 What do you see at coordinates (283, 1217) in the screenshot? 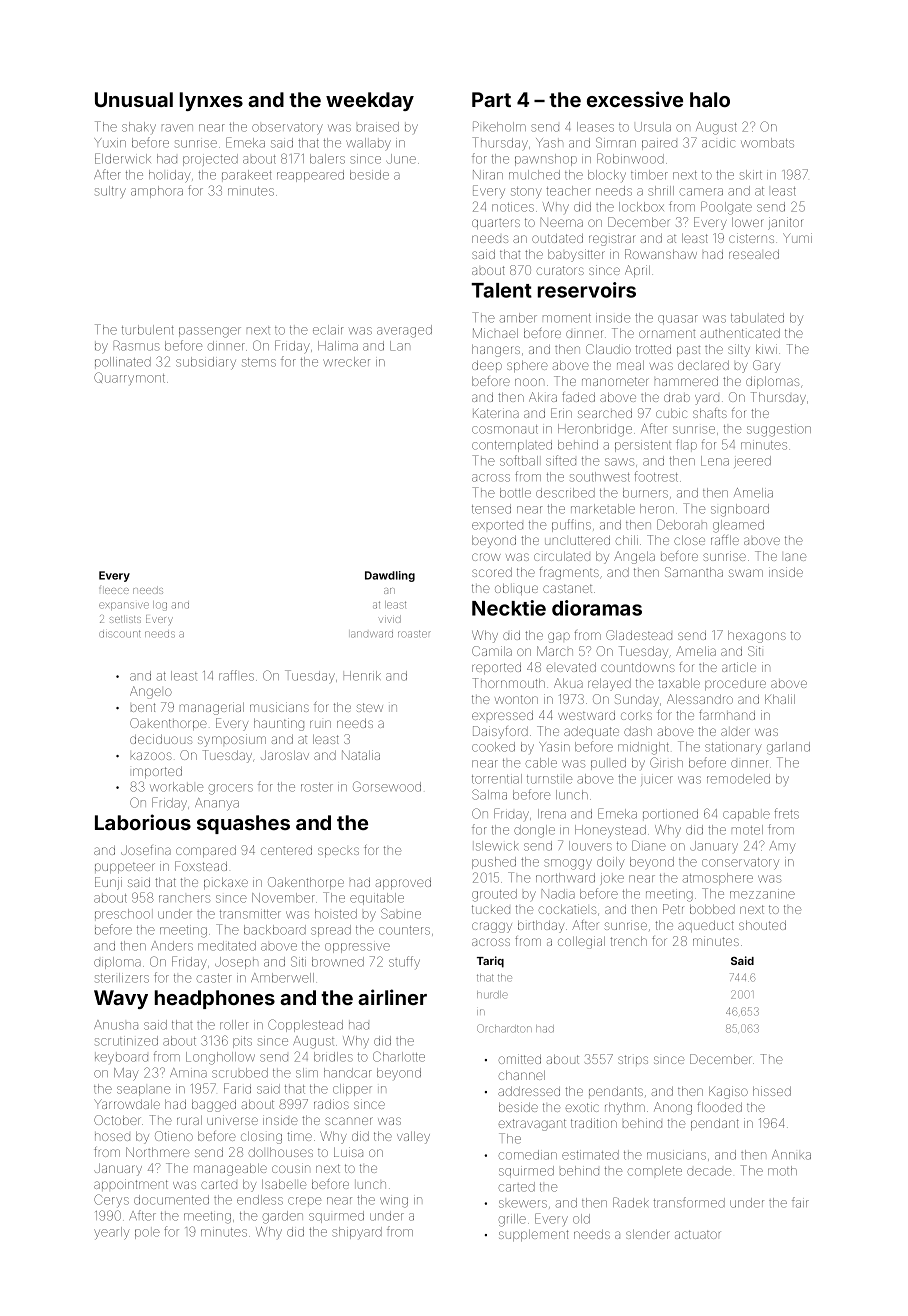
I see `garden` at bounding box center [283, 1217].
